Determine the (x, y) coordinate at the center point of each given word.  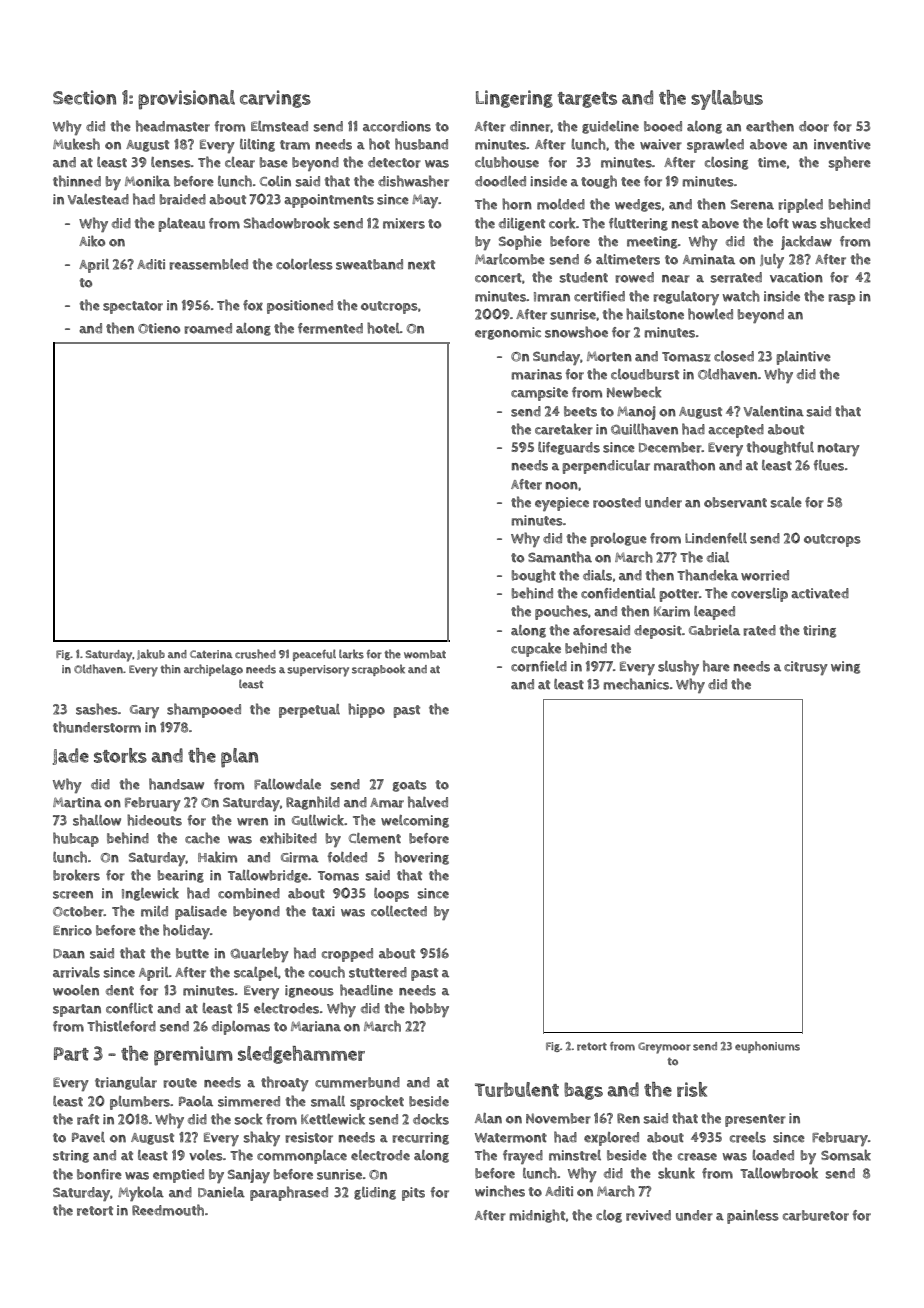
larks (351, 654)
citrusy (806, 668)
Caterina (211, 654)
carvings (275, 99)
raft (88, 1119)
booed (663, 126)
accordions (397, 126)
